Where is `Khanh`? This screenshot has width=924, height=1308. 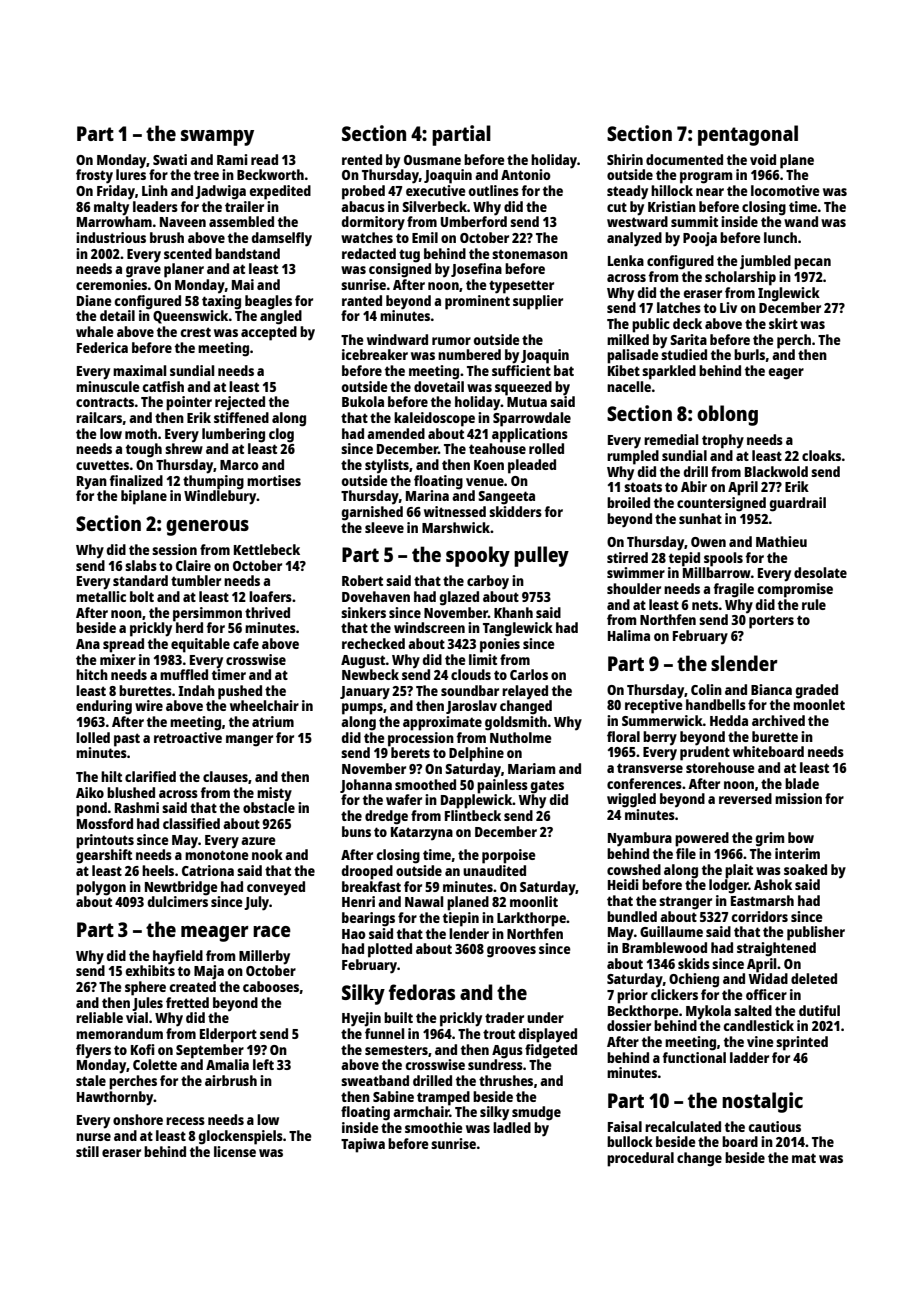 Khanh is located at coordinates (513, 612).
